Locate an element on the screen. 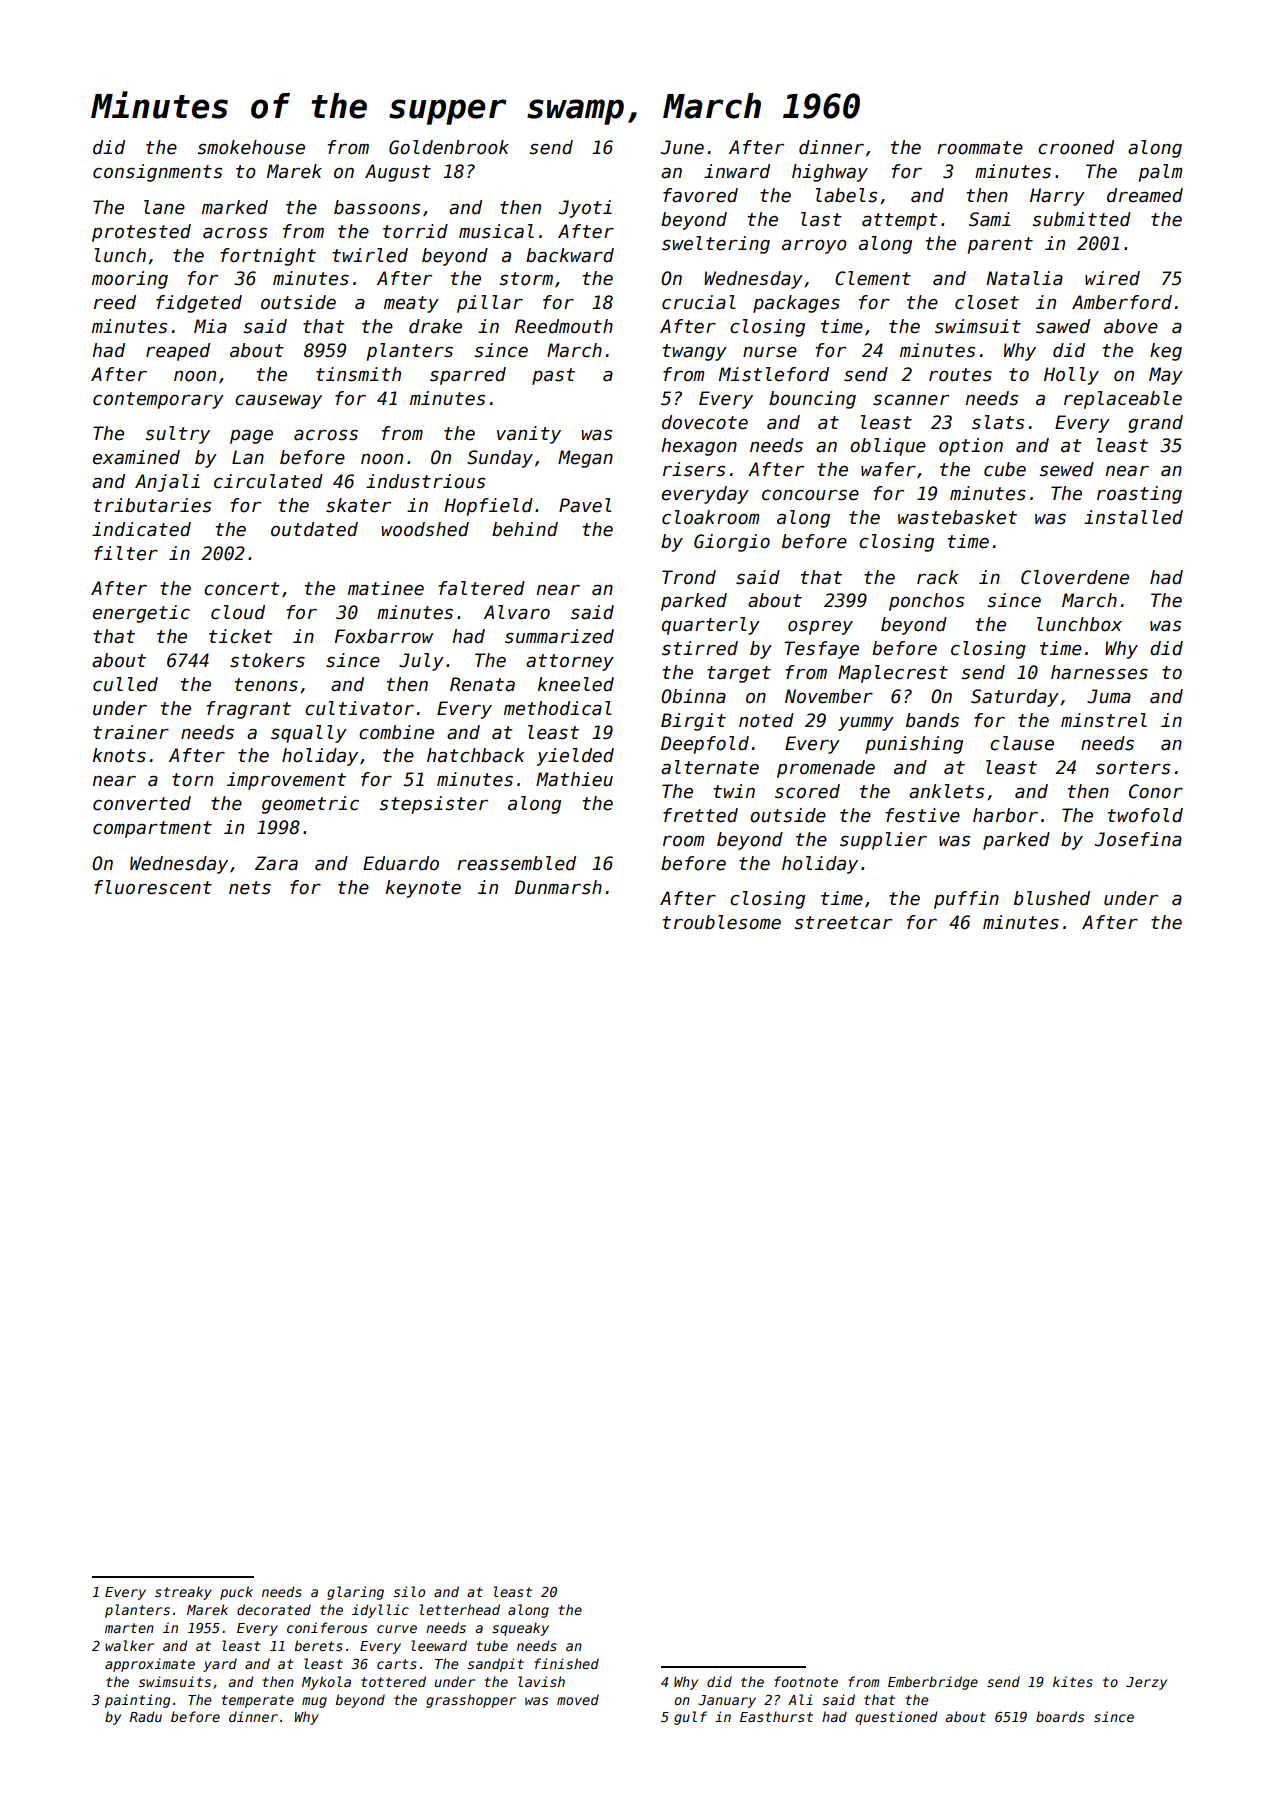  puffin is located at coordinates (966, 900).
